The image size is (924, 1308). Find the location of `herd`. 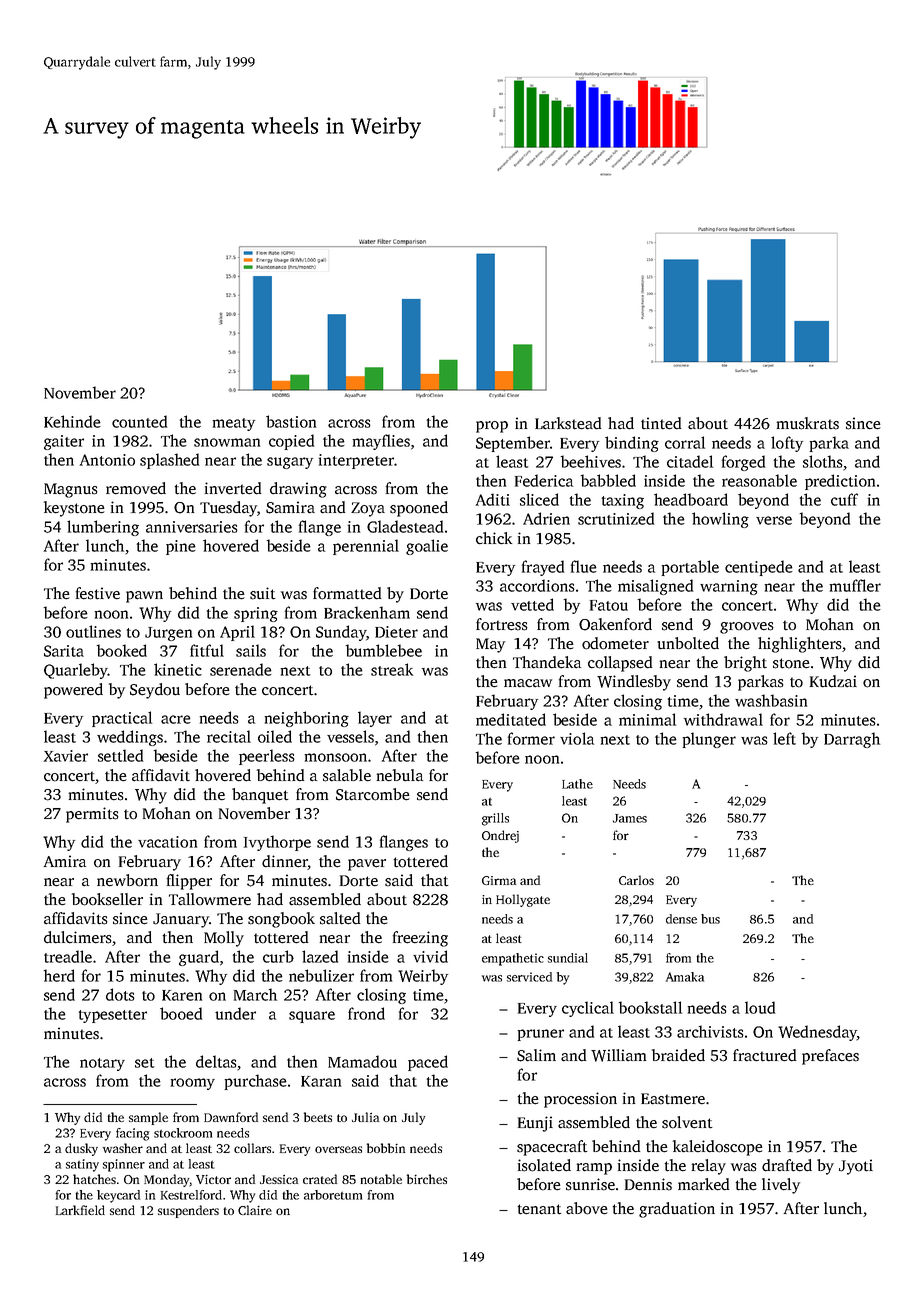

herd is located at coordinates (59, 975).
